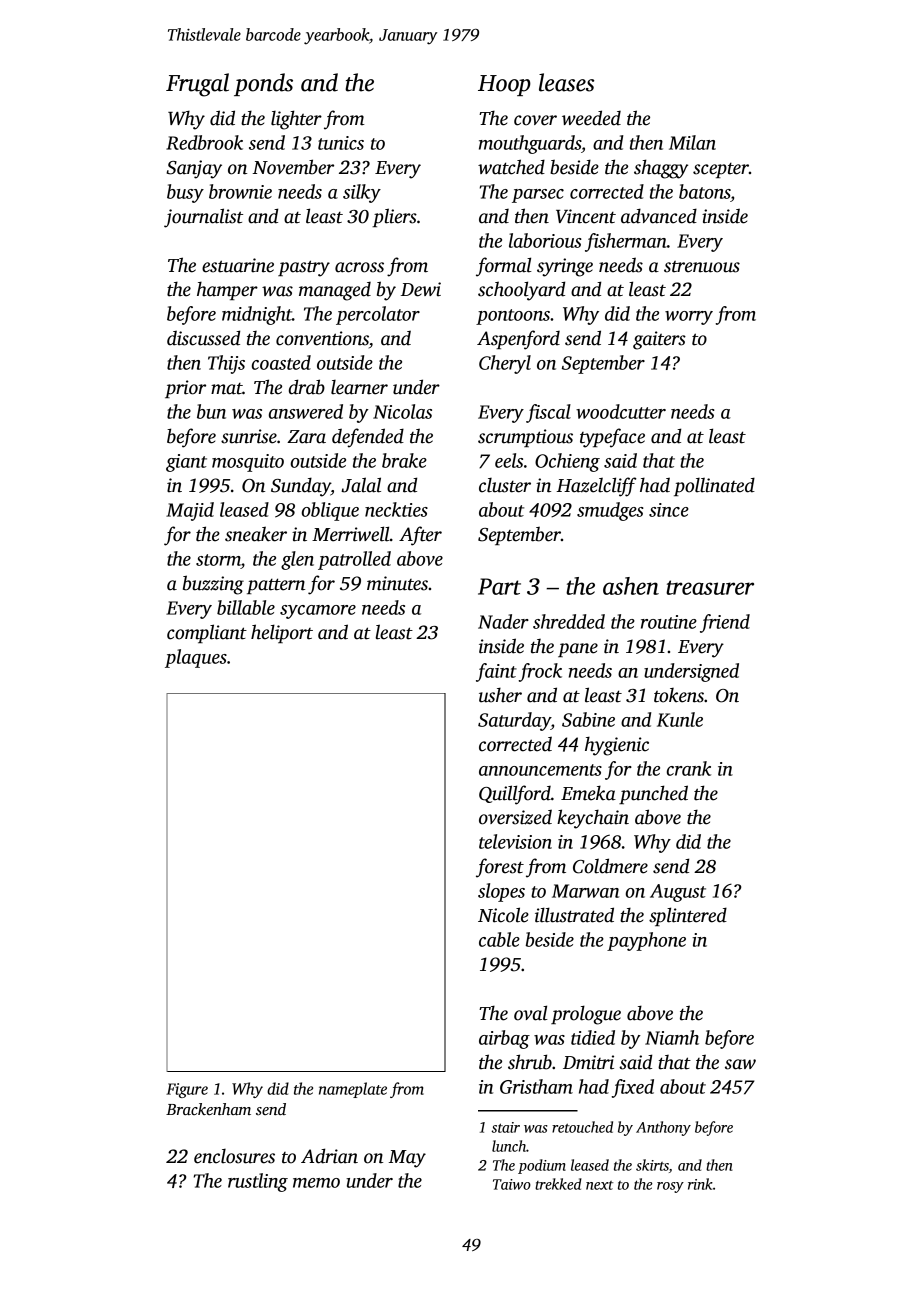  What do you see at coordinates (238, 265) in the screenshot?
I see `estuarine` at bounding box center [238, 265].
